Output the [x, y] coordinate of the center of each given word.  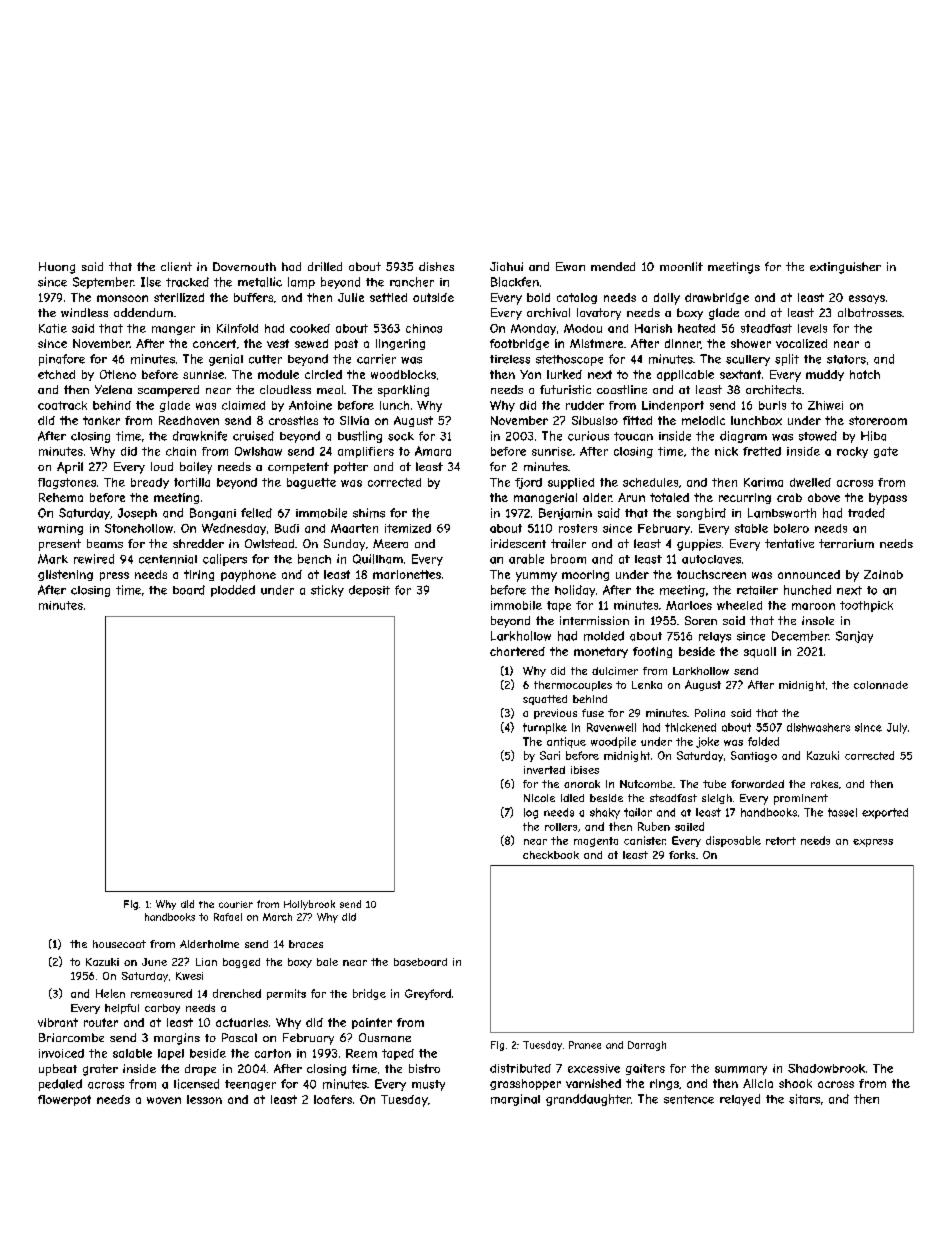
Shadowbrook [826, 1068]
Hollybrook [309, 905]
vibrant [58, 1022]
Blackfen [515, 282]
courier [236, 904]
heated [696, 328]
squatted [545, 700]
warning [60, 529]
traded [866, 513]
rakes [824, 784]
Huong [57, 268]
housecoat [119, 944]
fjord [528, 483]
